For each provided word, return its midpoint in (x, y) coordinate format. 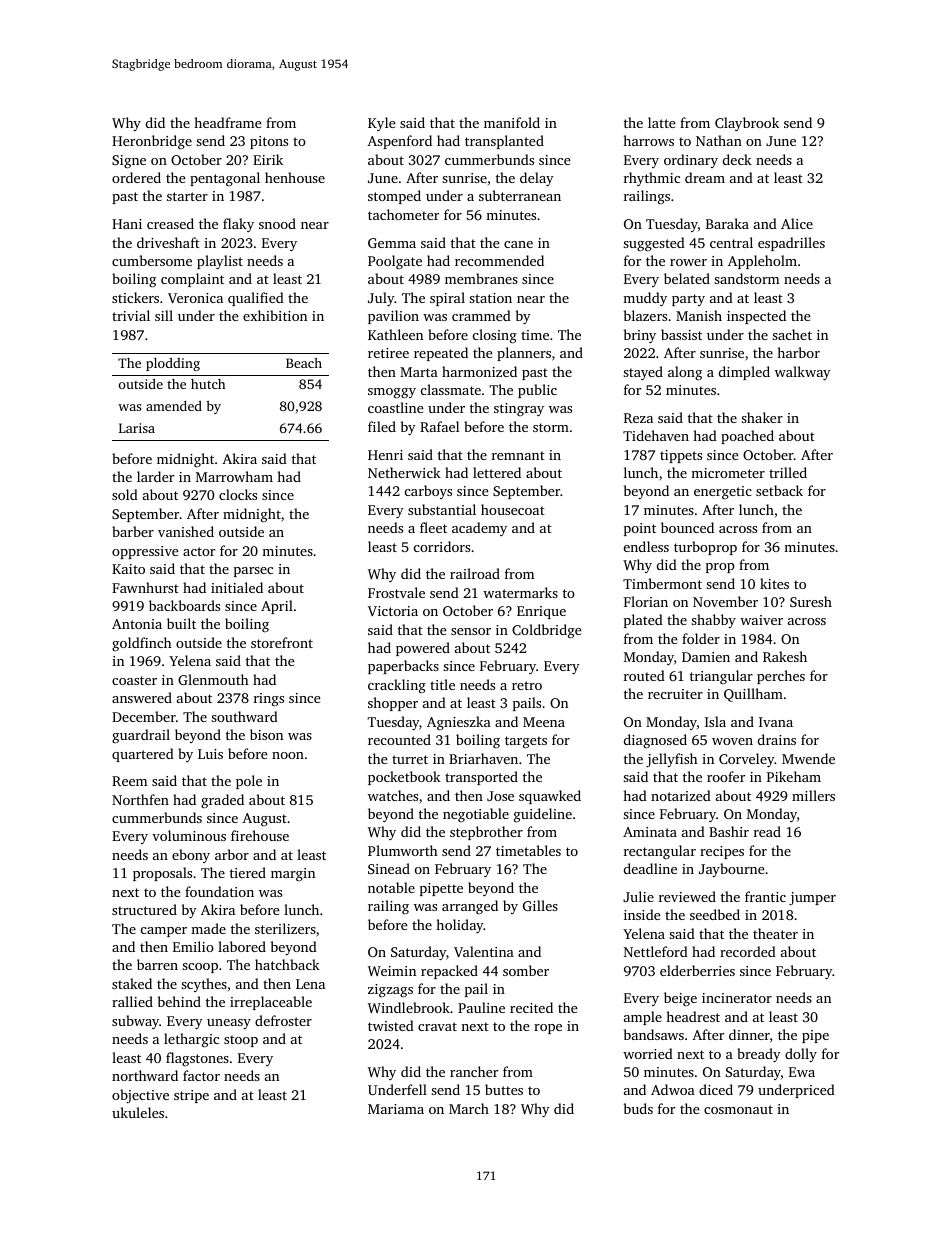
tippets (681, 456)
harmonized (479, 371)
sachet (792, 334)
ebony (191, 856)
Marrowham (234, 476)
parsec (253, 572)
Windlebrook (409, 1007)
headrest (693, 1016)
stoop (241, 1041)
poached (747, 437)
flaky (238, 225)
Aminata (650, 832)
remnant (518, 455)
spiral (447, 299)
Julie (638, 896)
